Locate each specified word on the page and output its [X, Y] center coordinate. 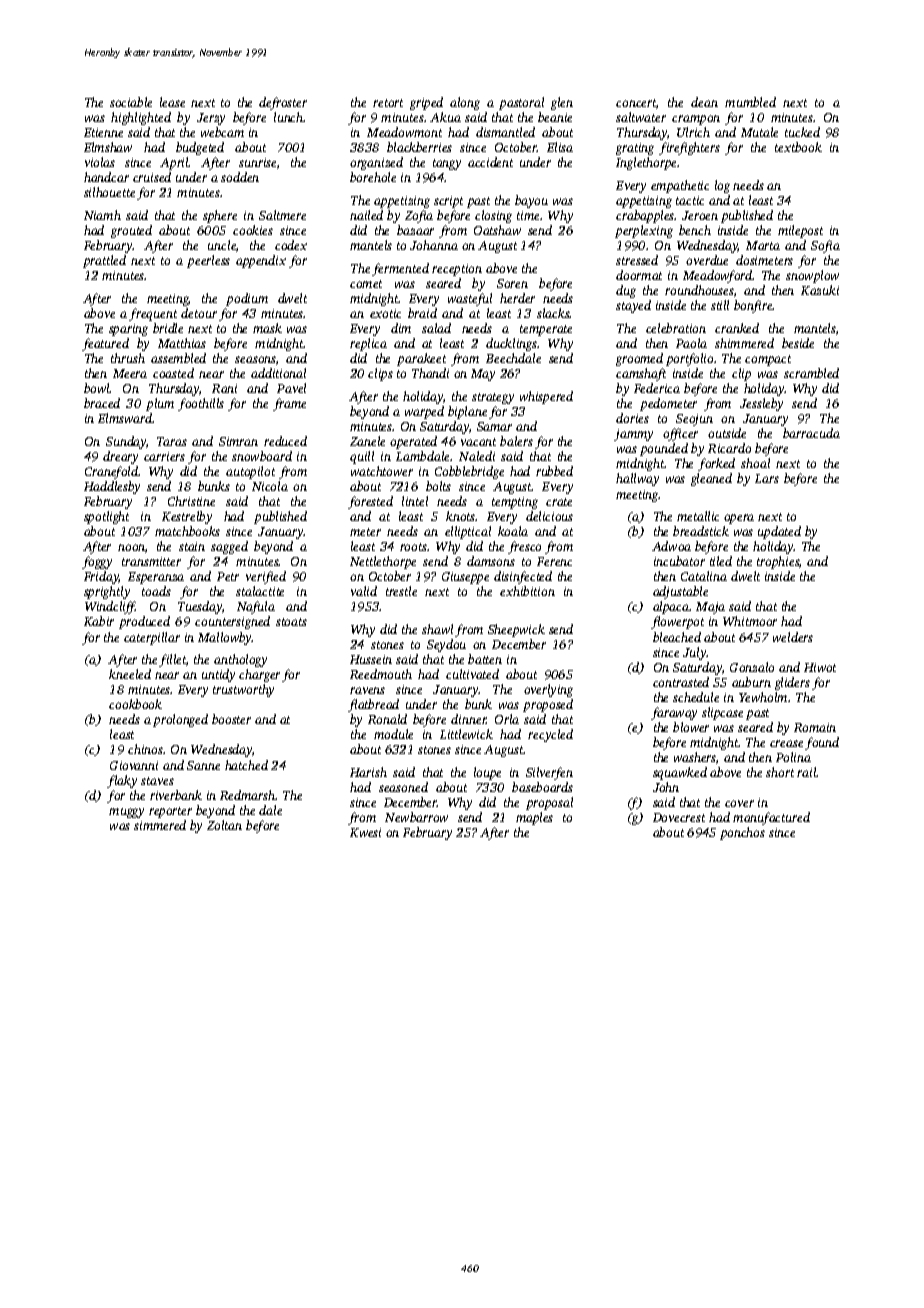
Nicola [270, 486]
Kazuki [820, 290]
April [174, 163]
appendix [261, 261]
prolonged [180, 720]
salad [436, 328]
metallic [698, 516]
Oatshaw [497, 230]
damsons [491, 561]
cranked [737, 328]
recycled [550, 735]
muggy [126, 813]
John [666, 787]
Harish [368, 772]
